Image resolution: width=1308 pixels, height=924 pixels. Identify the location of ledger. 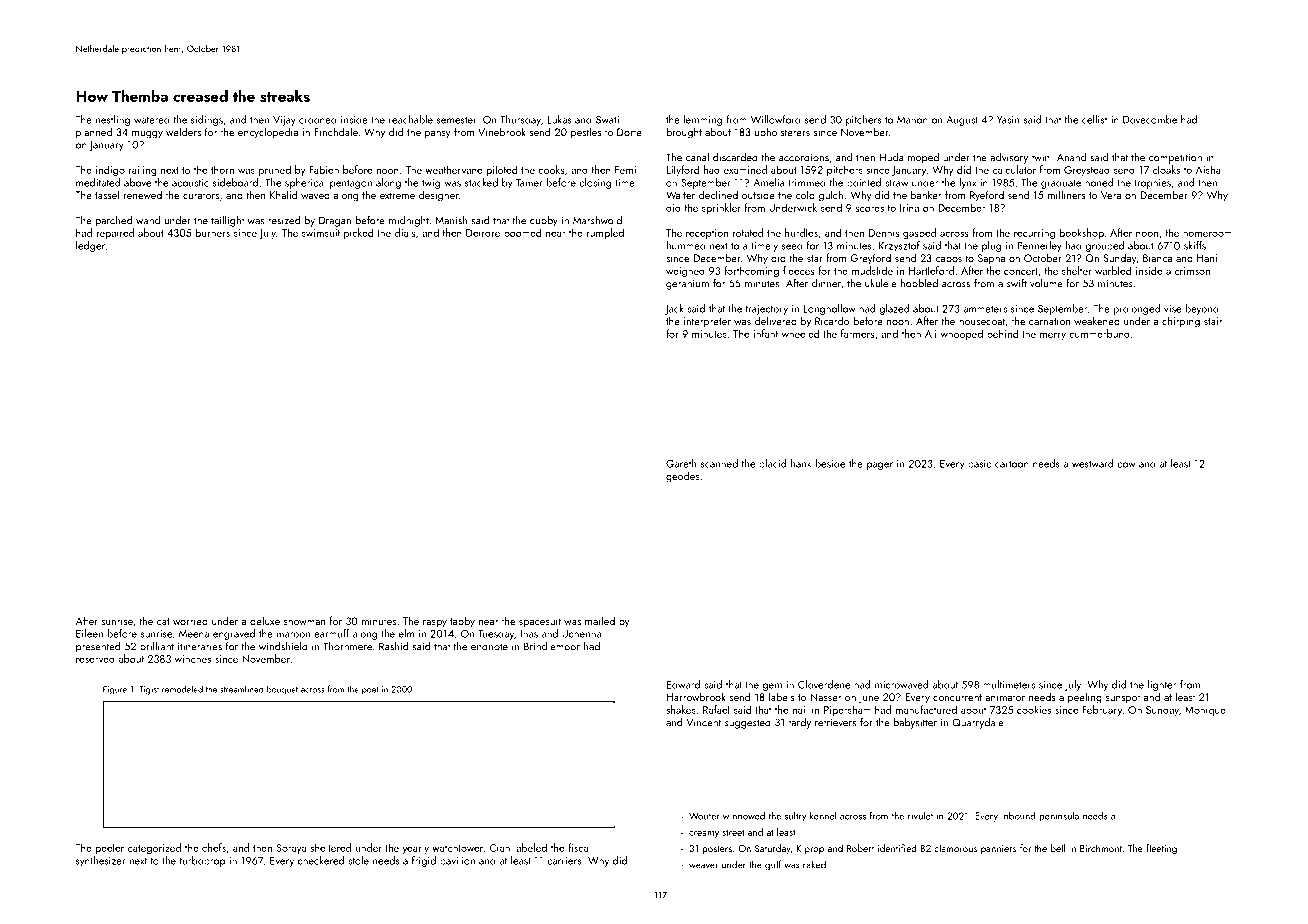
(90, 246).
